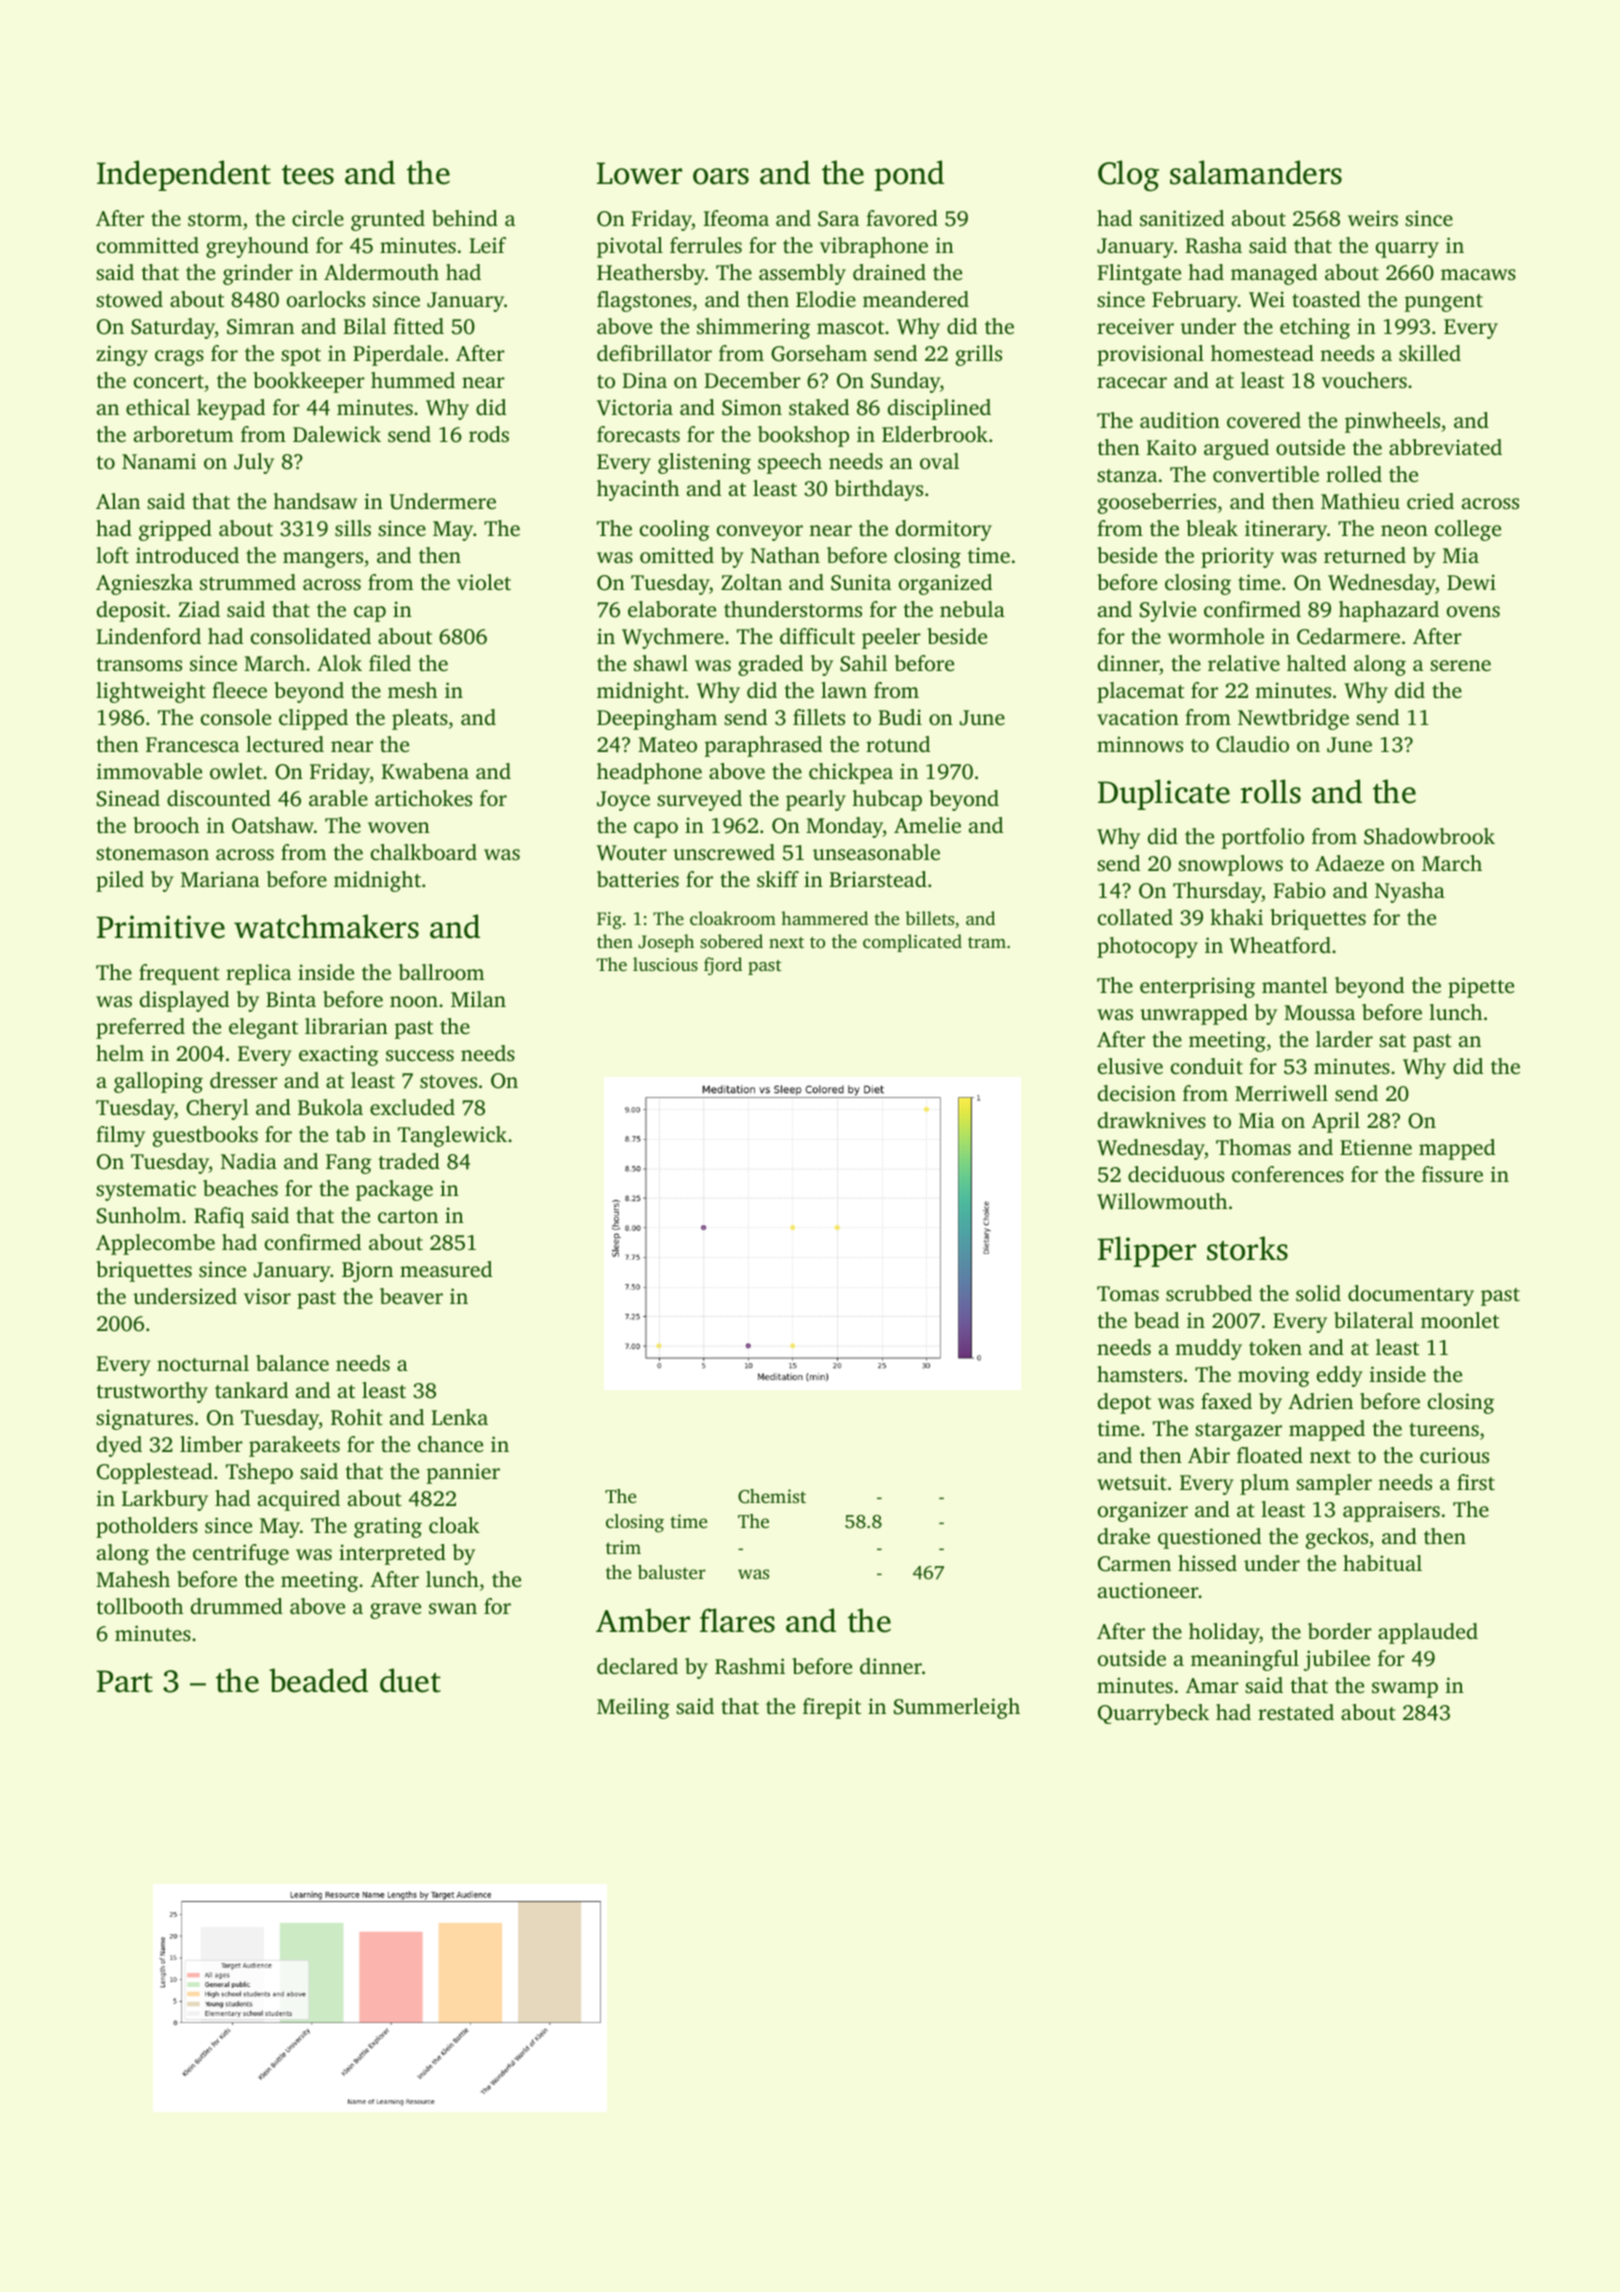  Describe the element at coordinates (1410, 892) in the image. I see `Nyasha` at that location.
